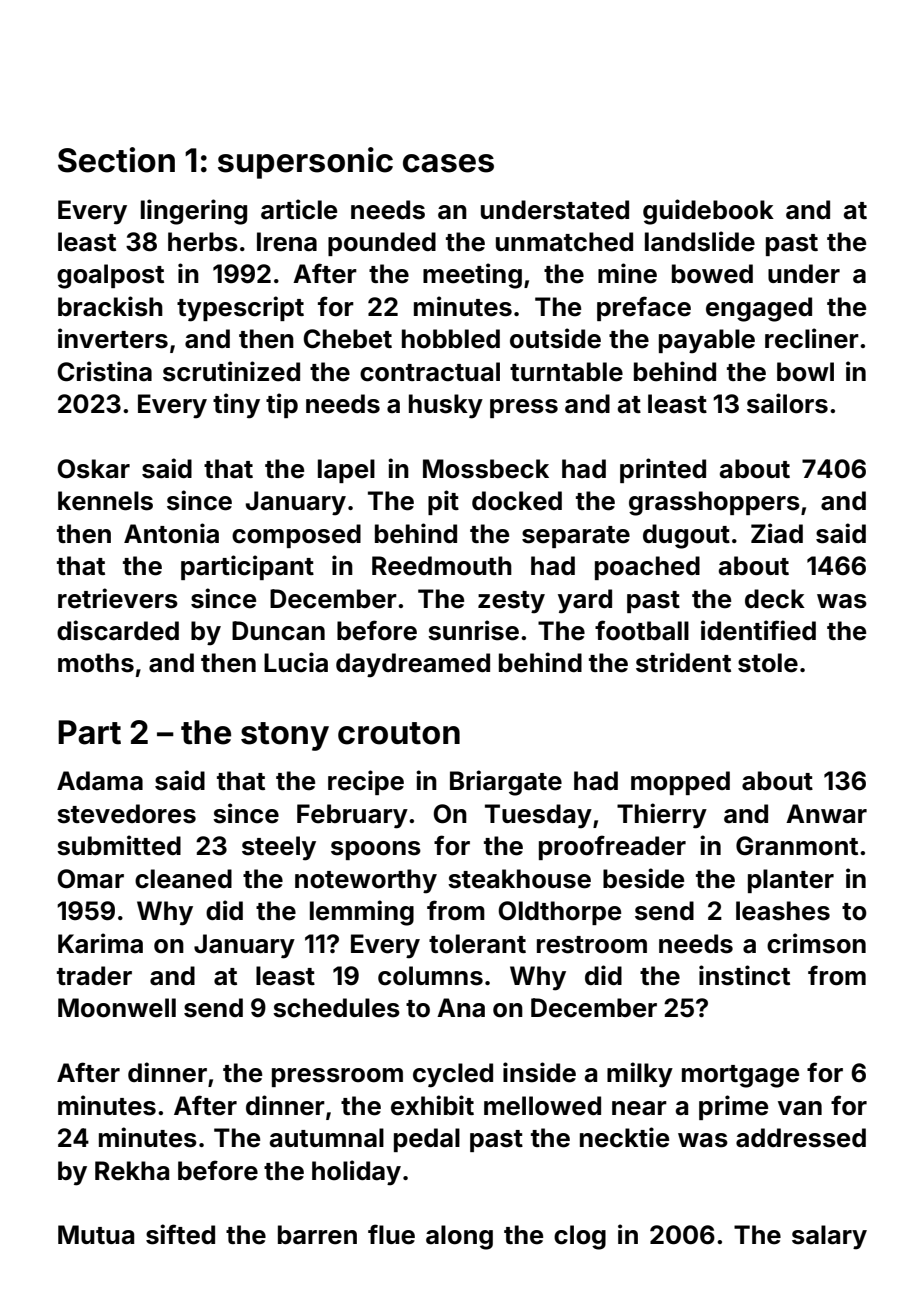 The height and width of the screenshot is (1311, 924). I want to click on moths, so click(96, 663).
